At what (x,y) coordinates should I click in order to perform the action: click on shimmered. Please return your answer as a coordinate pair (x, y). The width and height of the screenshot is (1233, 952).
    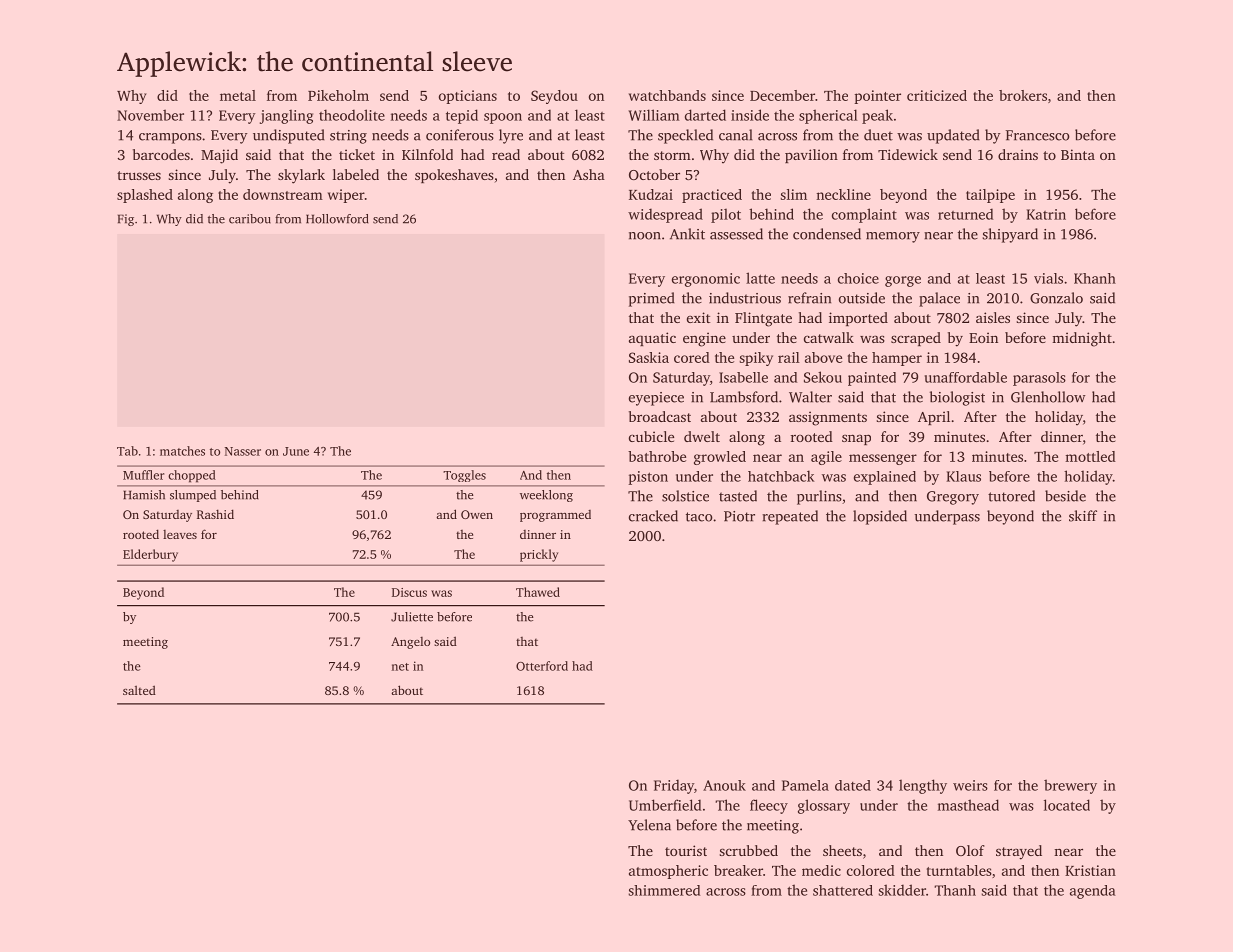
    Looking at the image, I should click on (664, 890).
